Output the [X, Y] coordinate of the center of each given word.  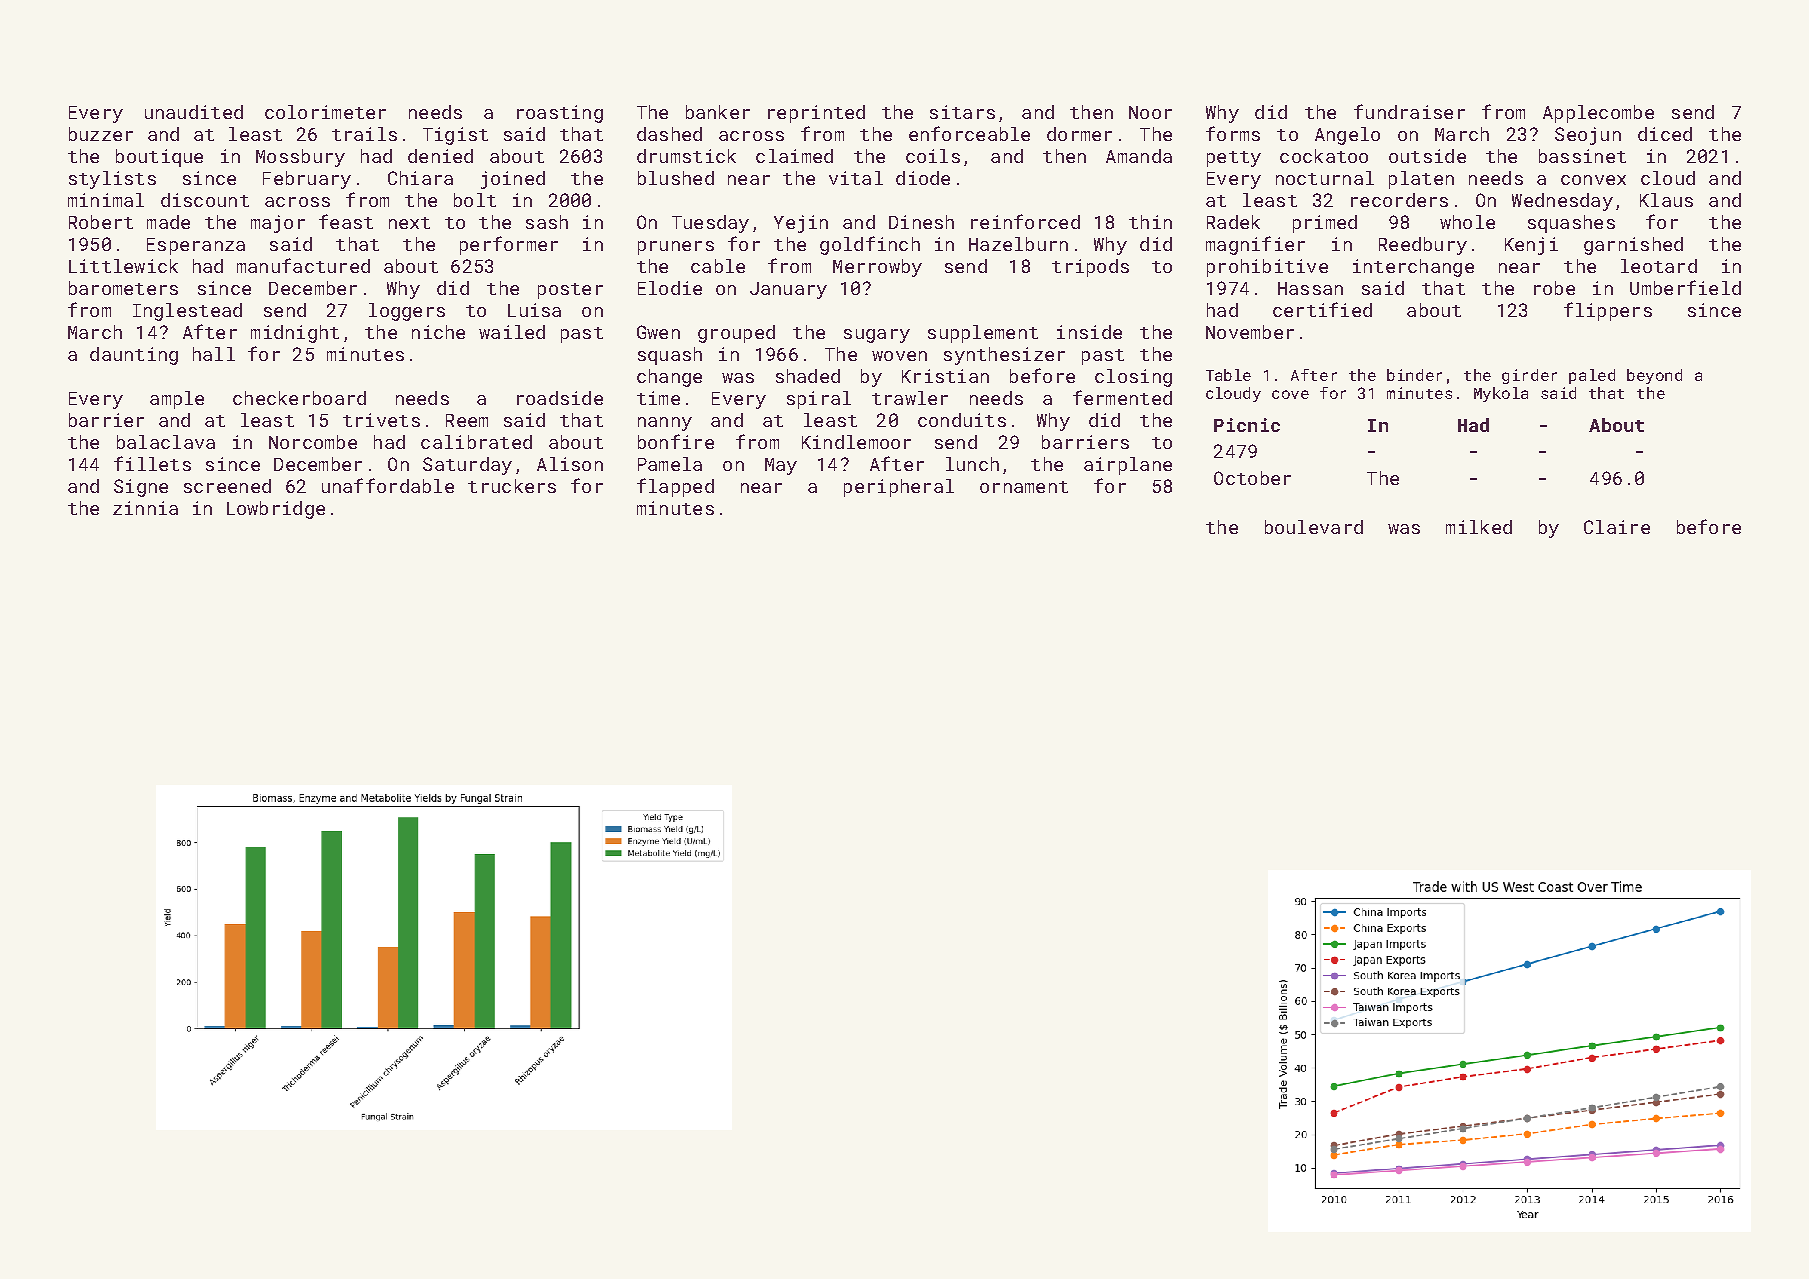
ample [177, 400]
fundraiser [1409, 111]
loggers [407, 312]
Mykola [1501, 394]
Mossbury [300, 158]
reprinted [816, 114]
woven [899, 356]
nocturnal [1325, 178]
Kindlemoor [856, 442]
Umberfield [1685, 287]
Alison [570, 464]
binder [1414, 375]
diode [923, 178]
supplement [983, 334]
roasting [560, 114]
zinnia [145, 508]
